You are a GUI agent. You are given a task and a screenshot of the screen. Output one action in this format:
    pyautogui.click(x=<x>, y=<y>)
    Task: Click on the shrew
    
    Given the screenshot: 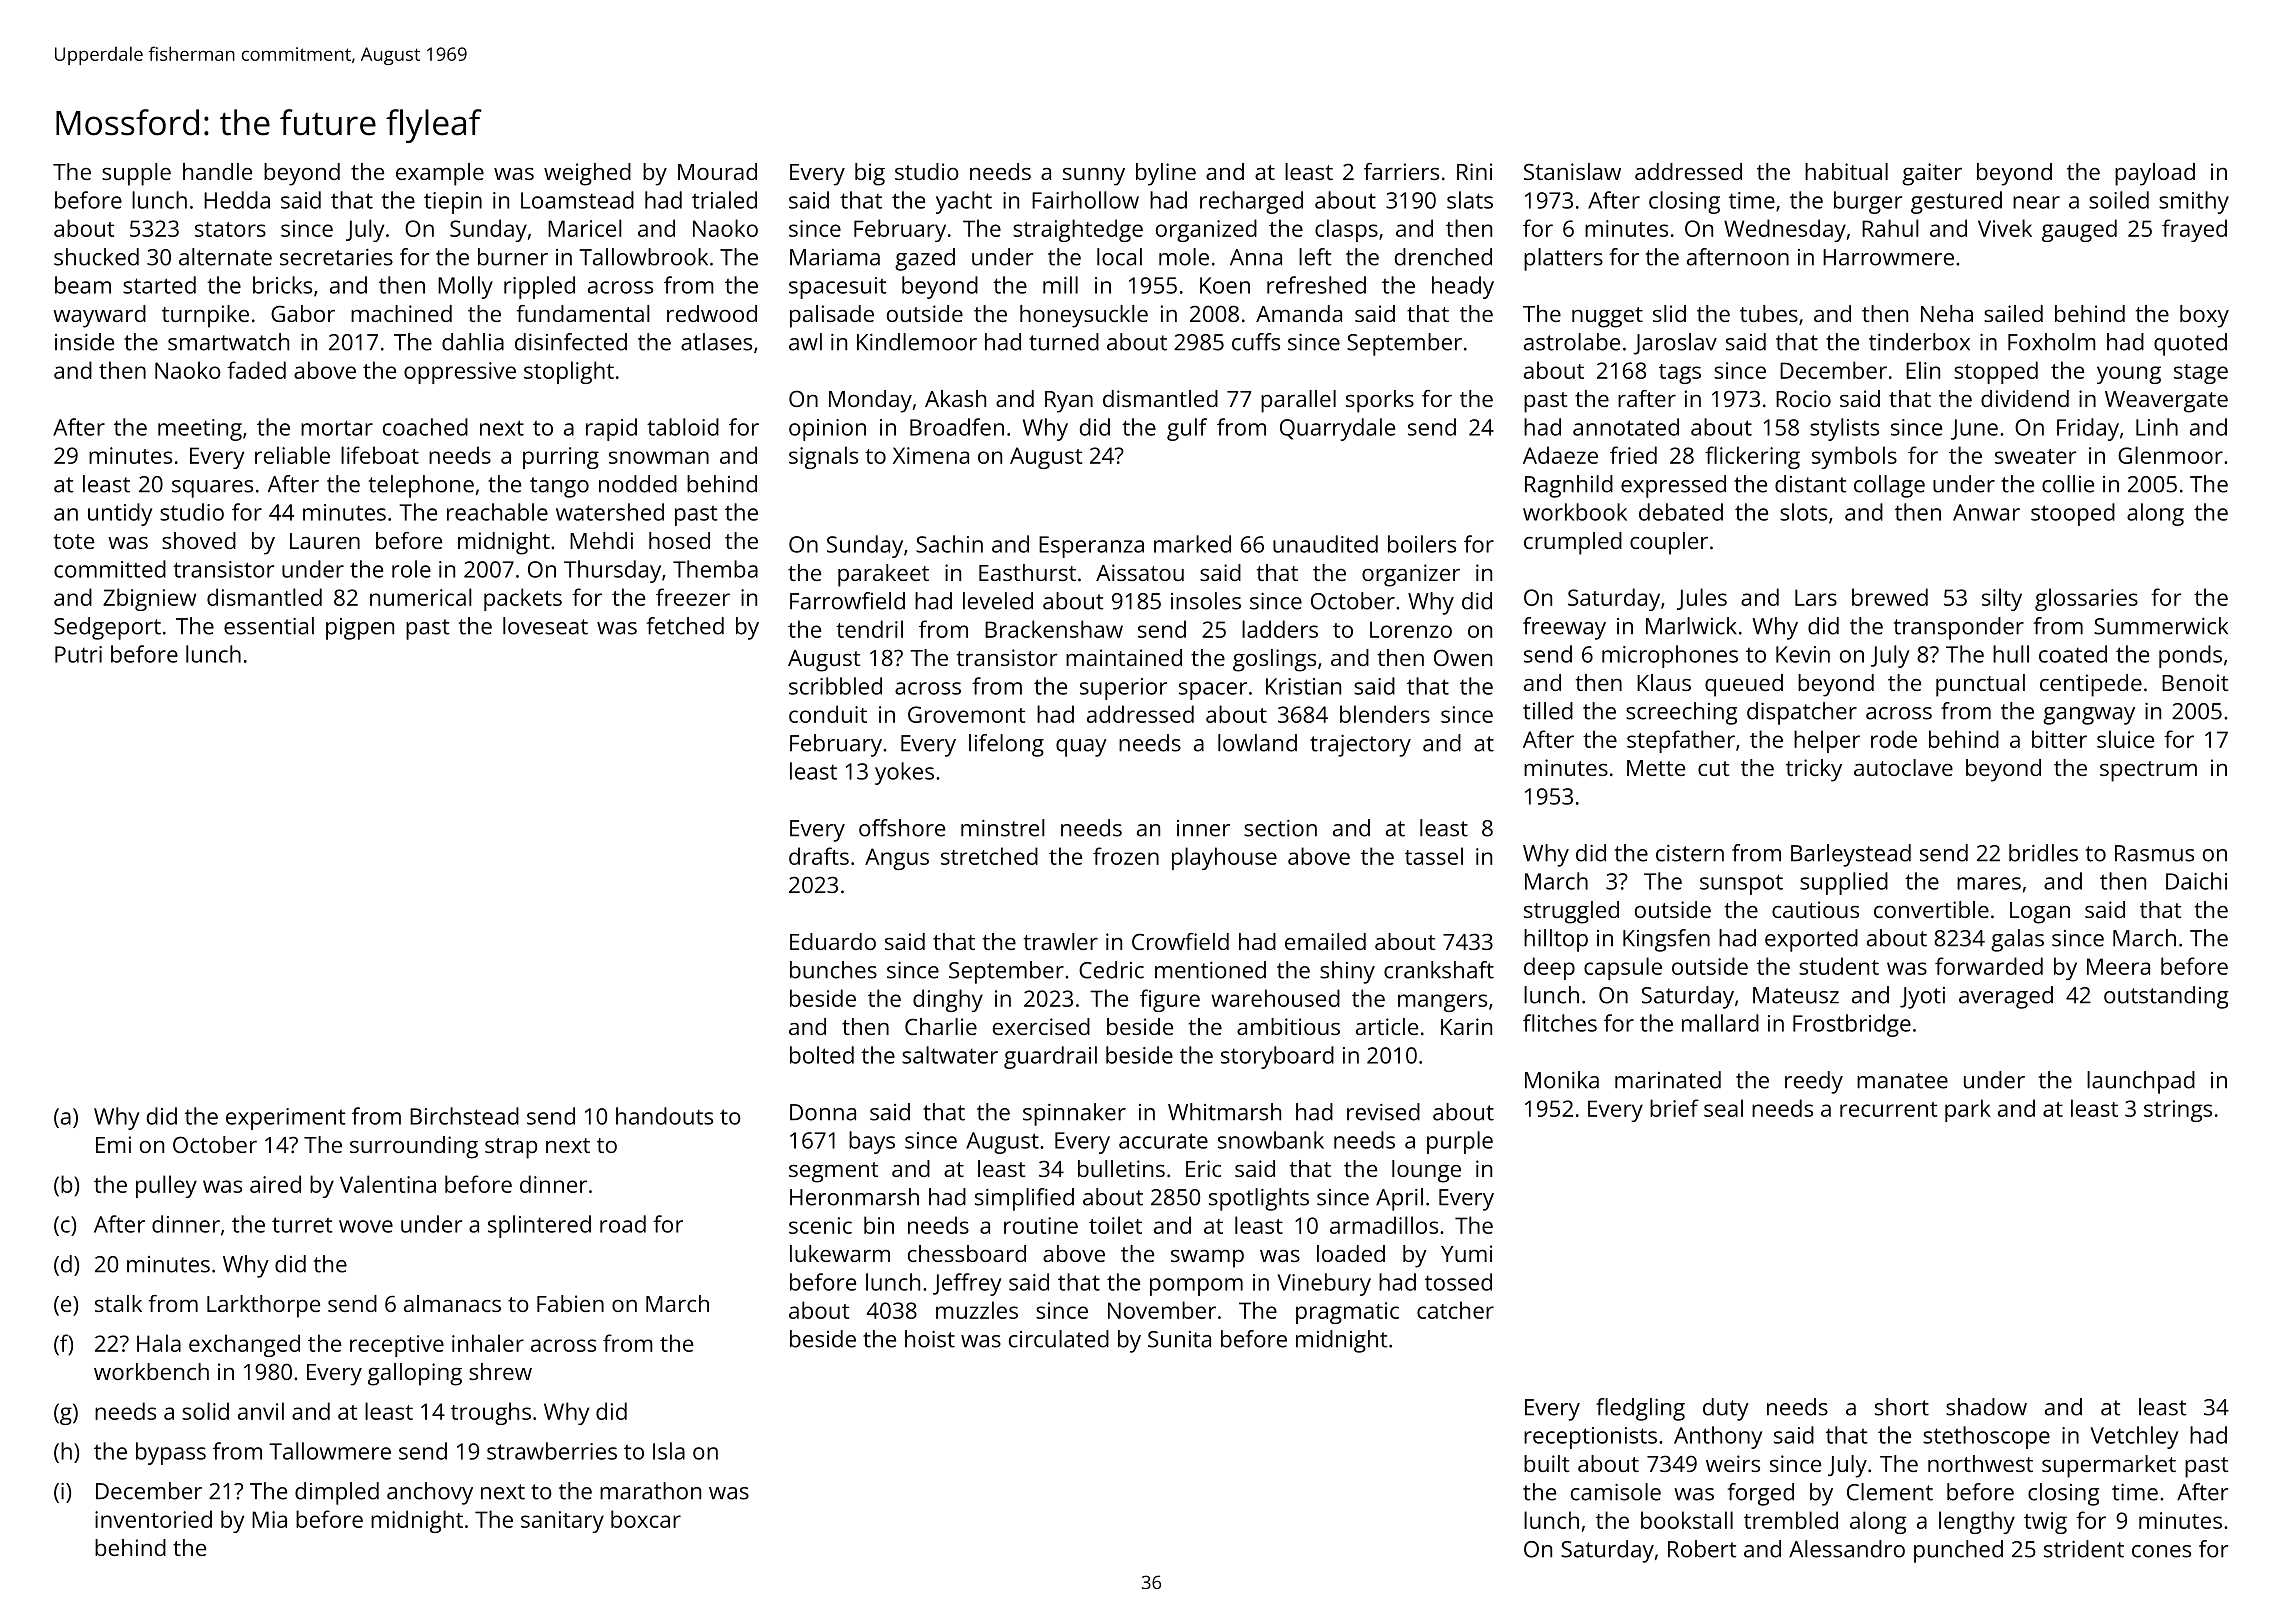 What is the action you would take?
    pyautogui.click(x=500, y=1371)
